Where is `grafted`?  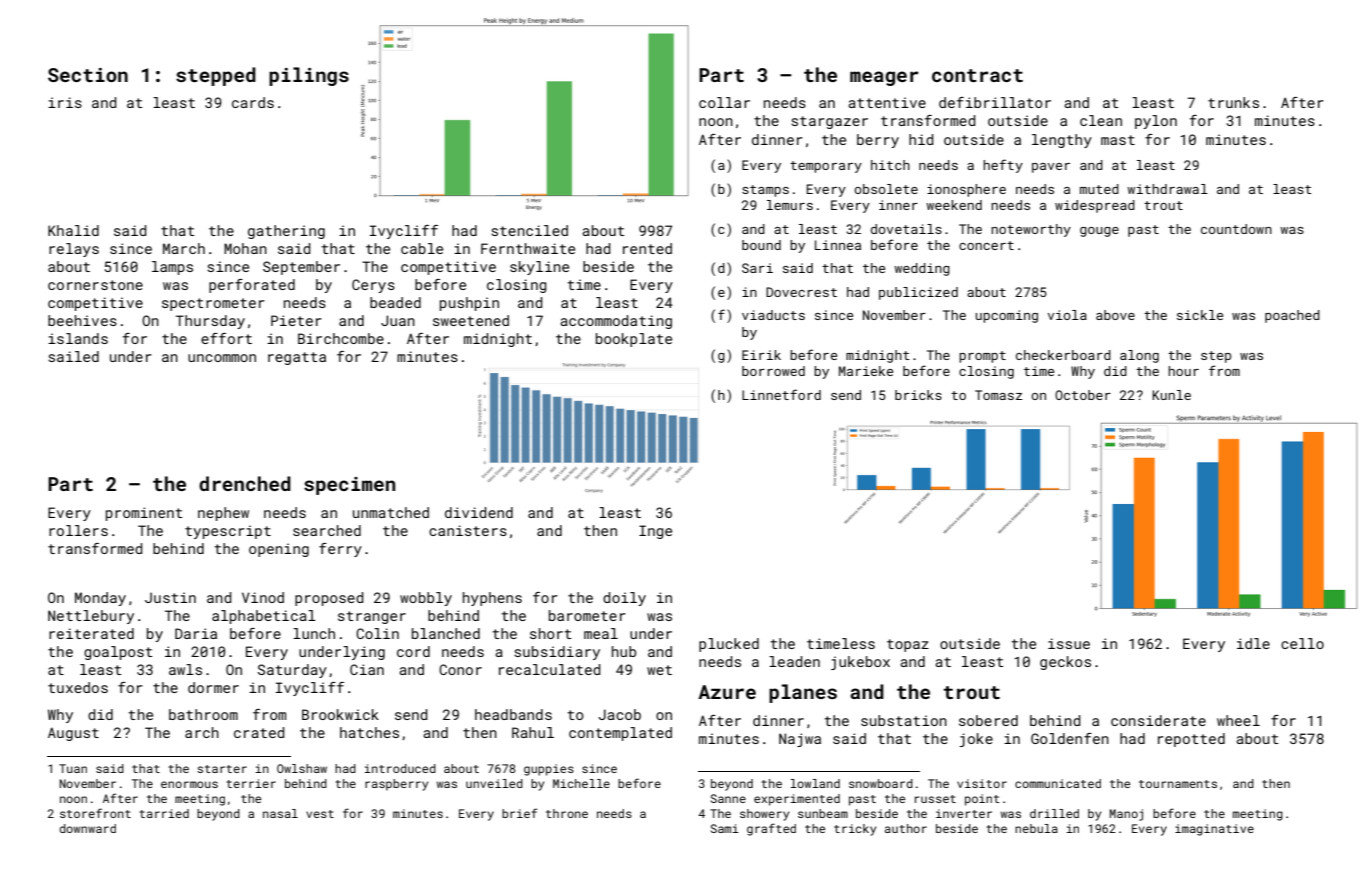 grafted is located at coordinates (771, 829).
